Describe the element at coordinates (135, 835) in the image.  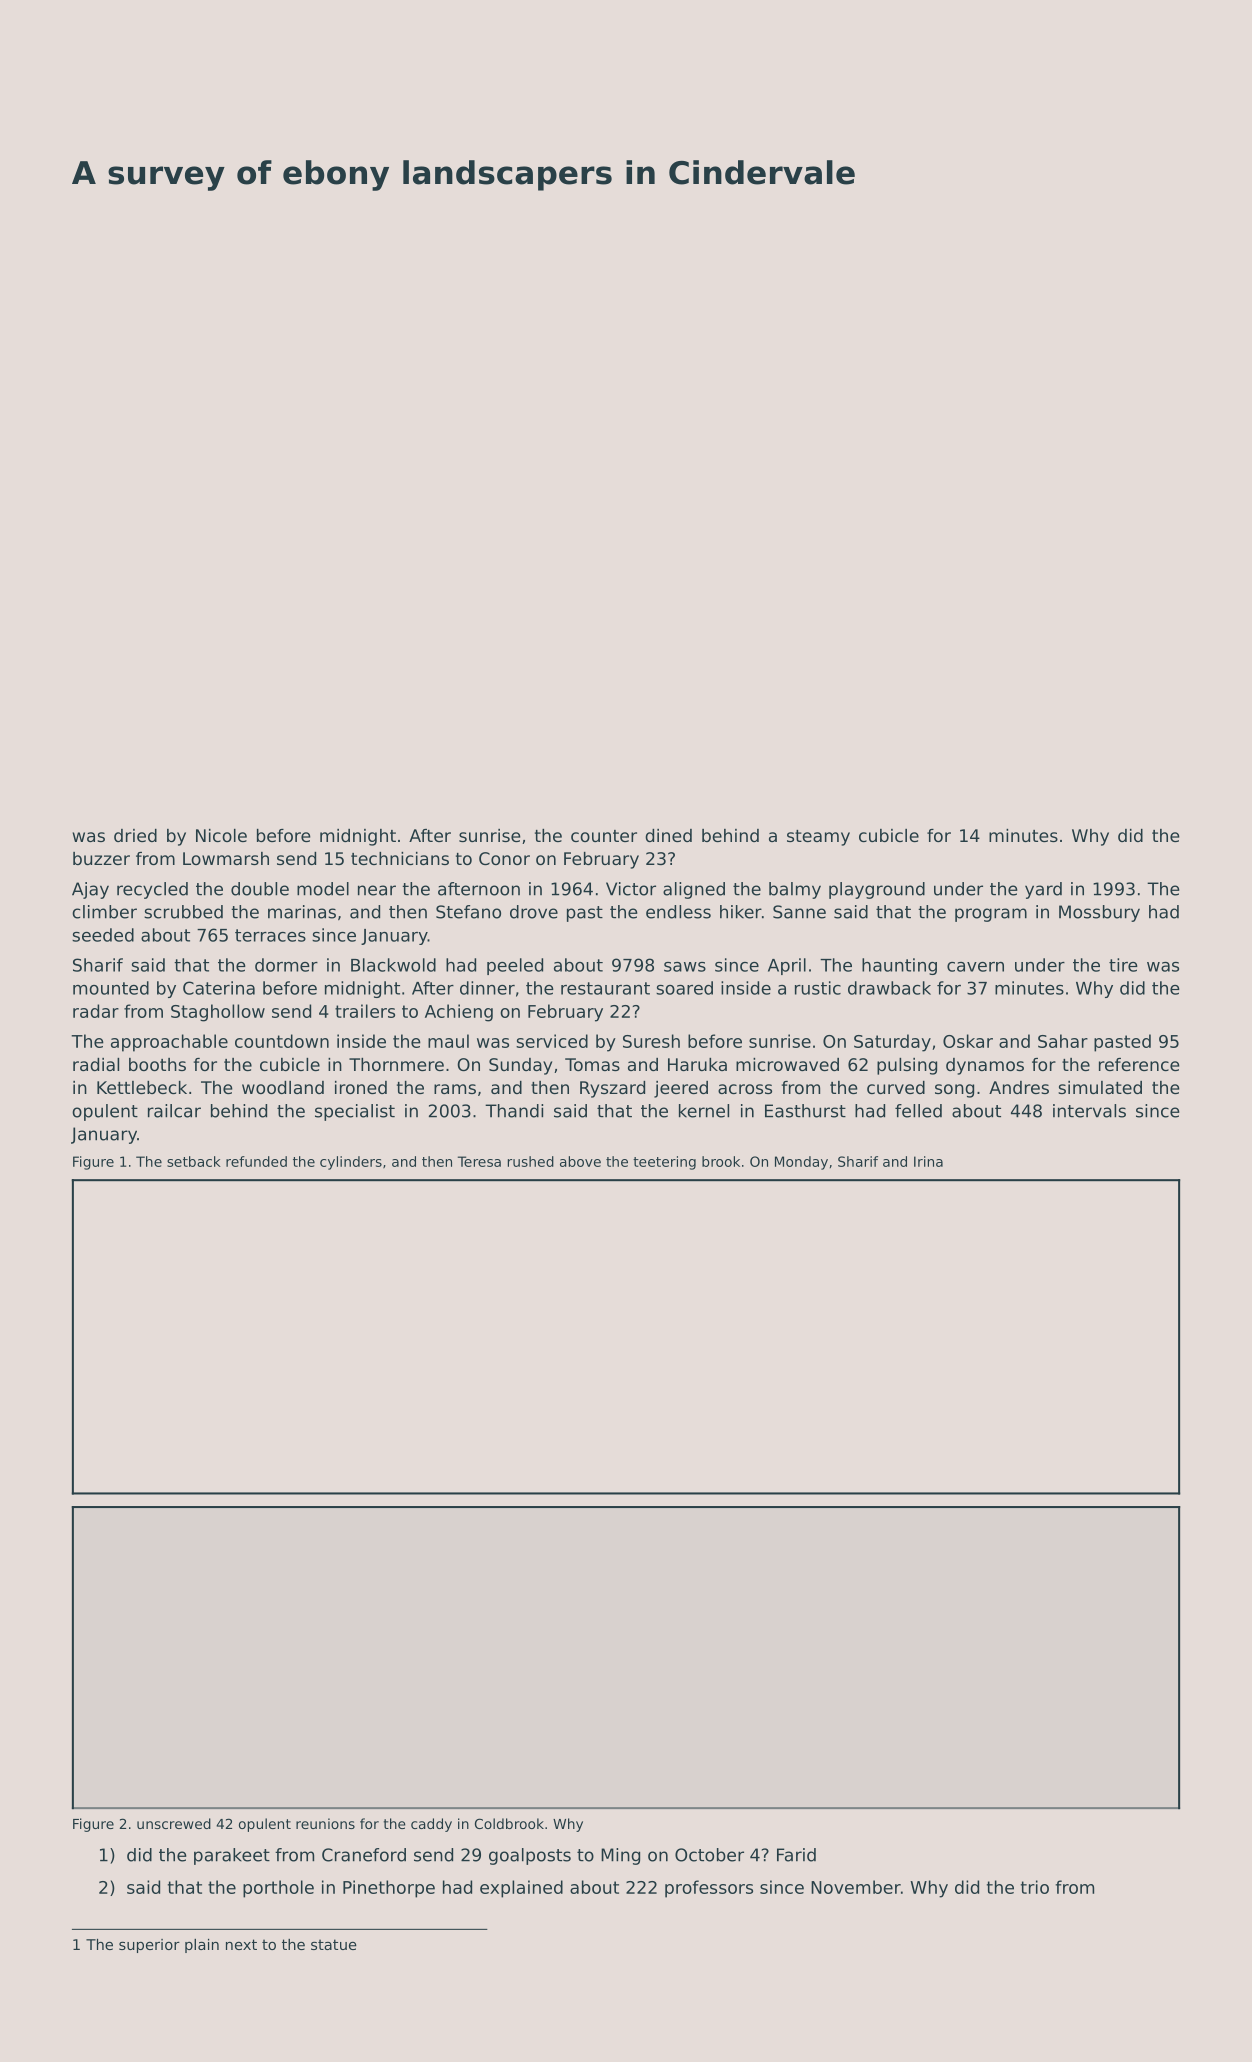
I see `dried` at that location.
